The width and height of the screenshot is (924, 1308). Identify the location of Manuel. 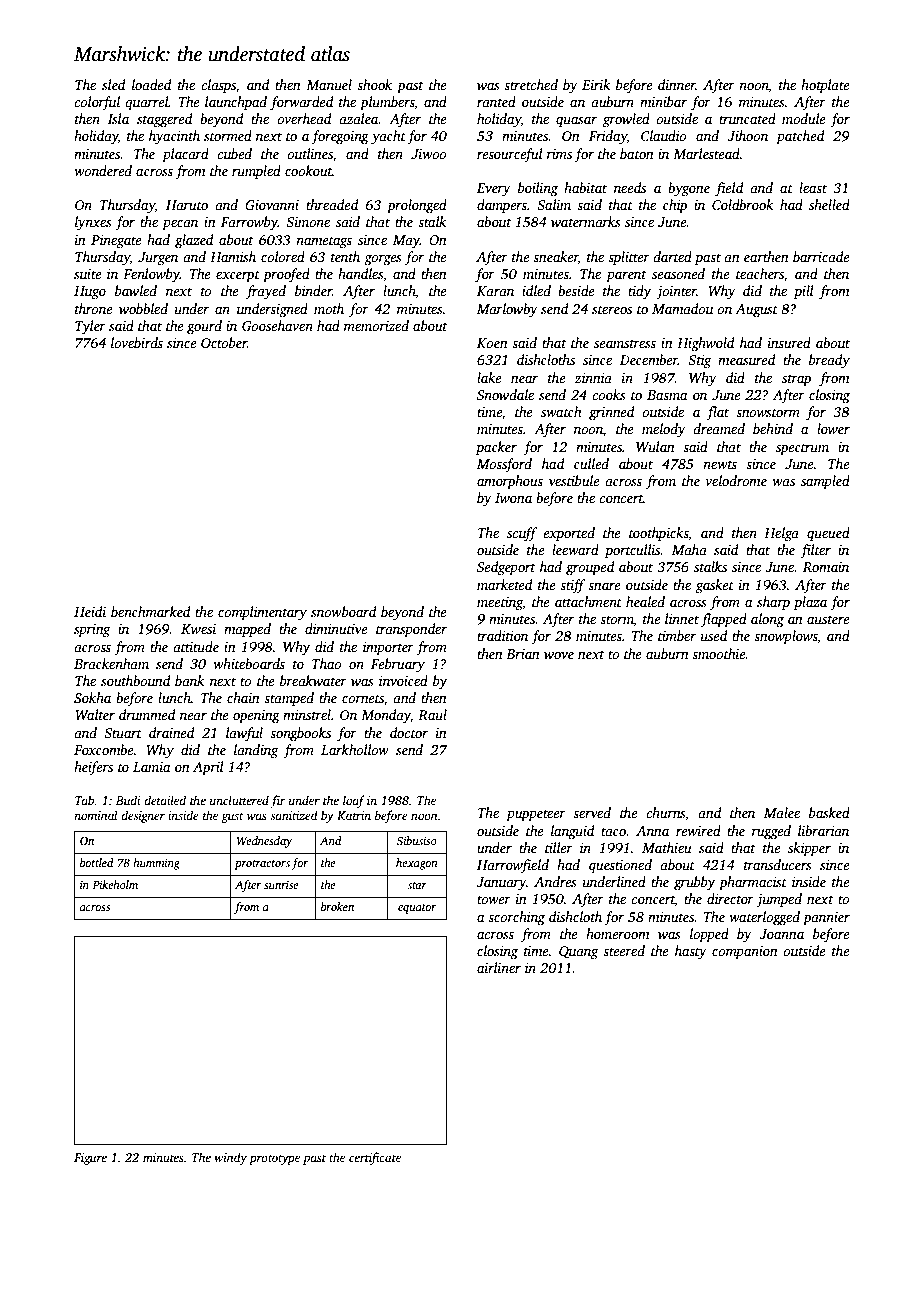
(329, 84).
